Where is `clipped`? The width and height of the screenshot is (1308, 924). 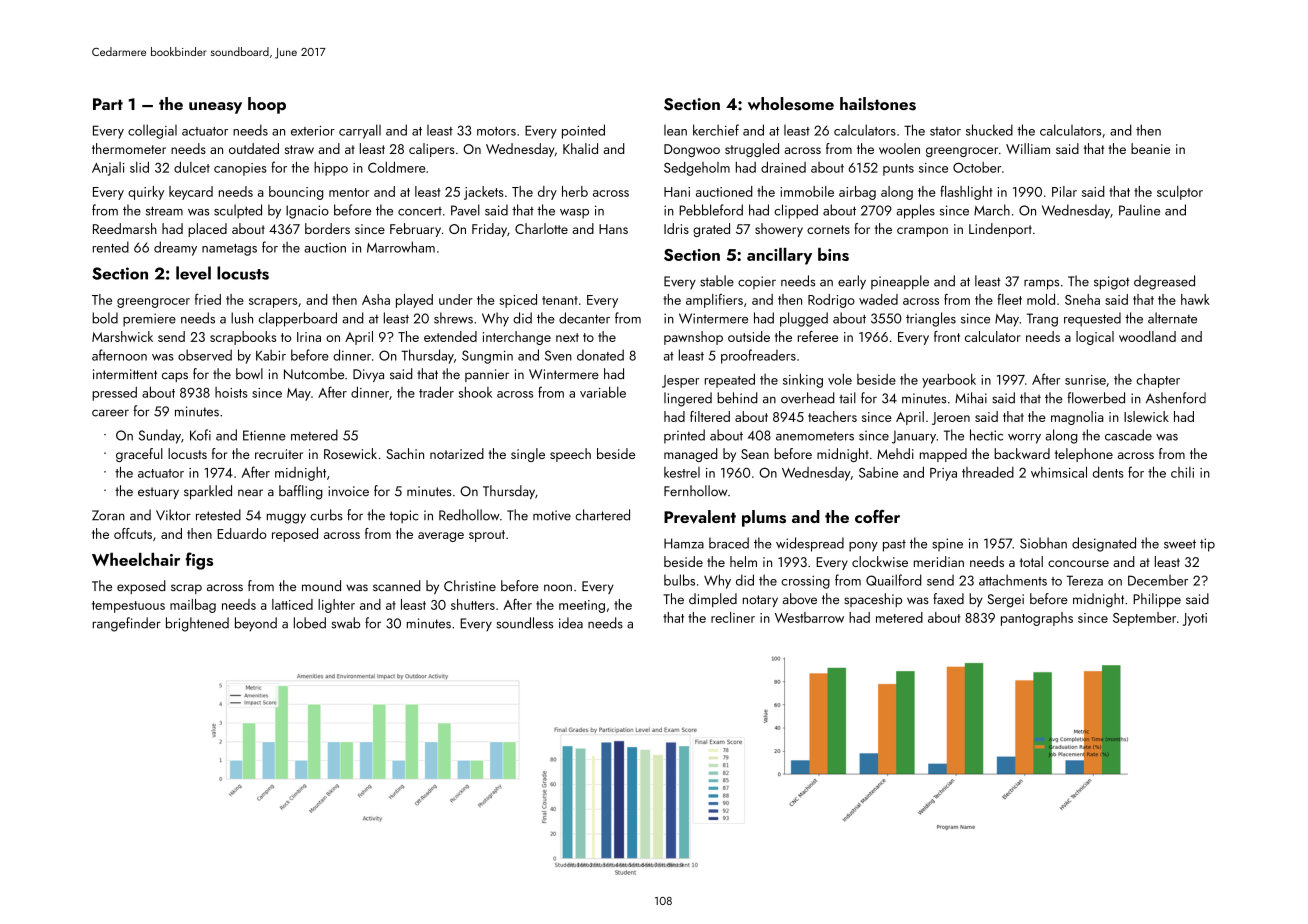
clipped is located at coordinates (796, 211).
